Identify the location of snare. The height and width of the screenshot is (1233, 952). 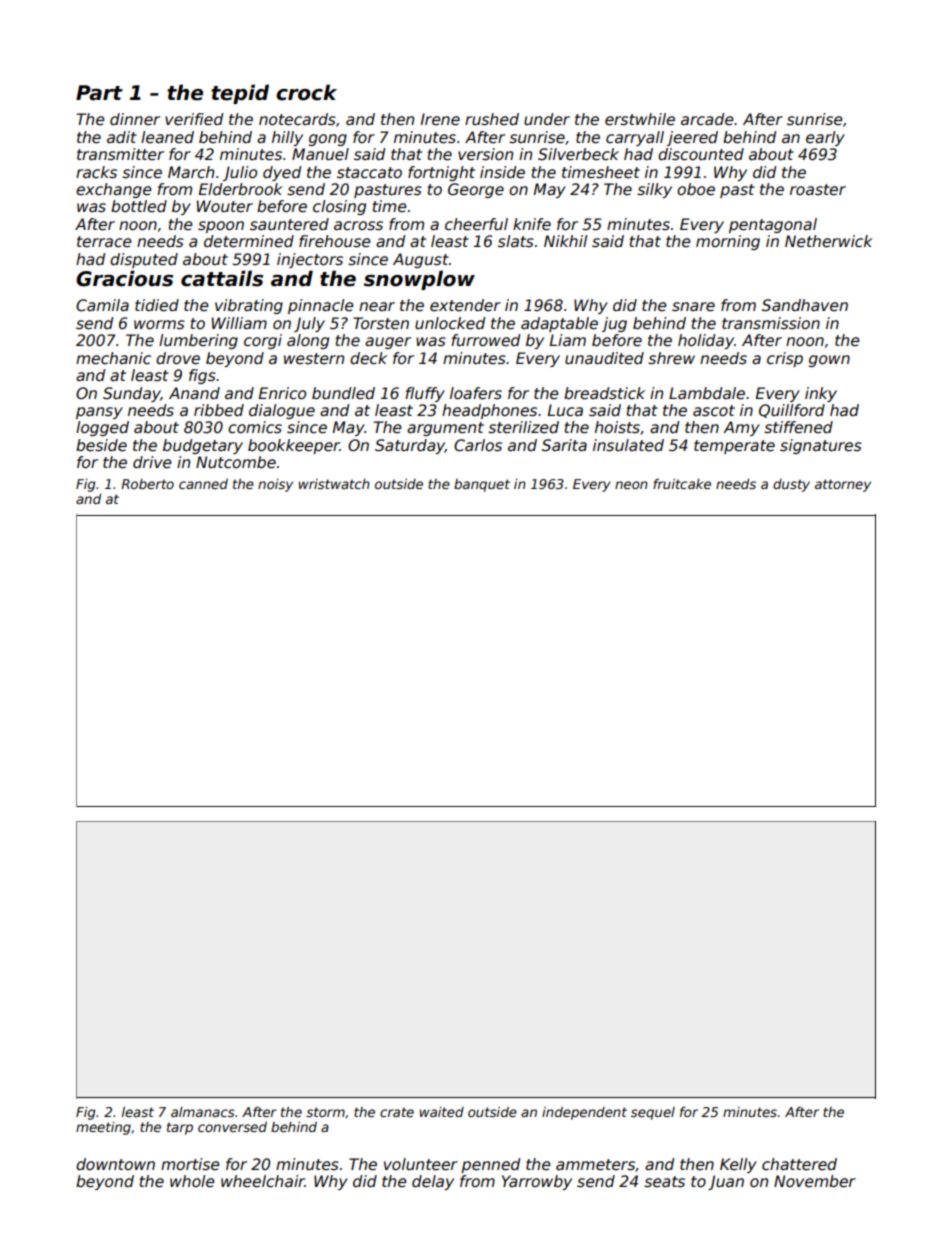
(693, 307).
